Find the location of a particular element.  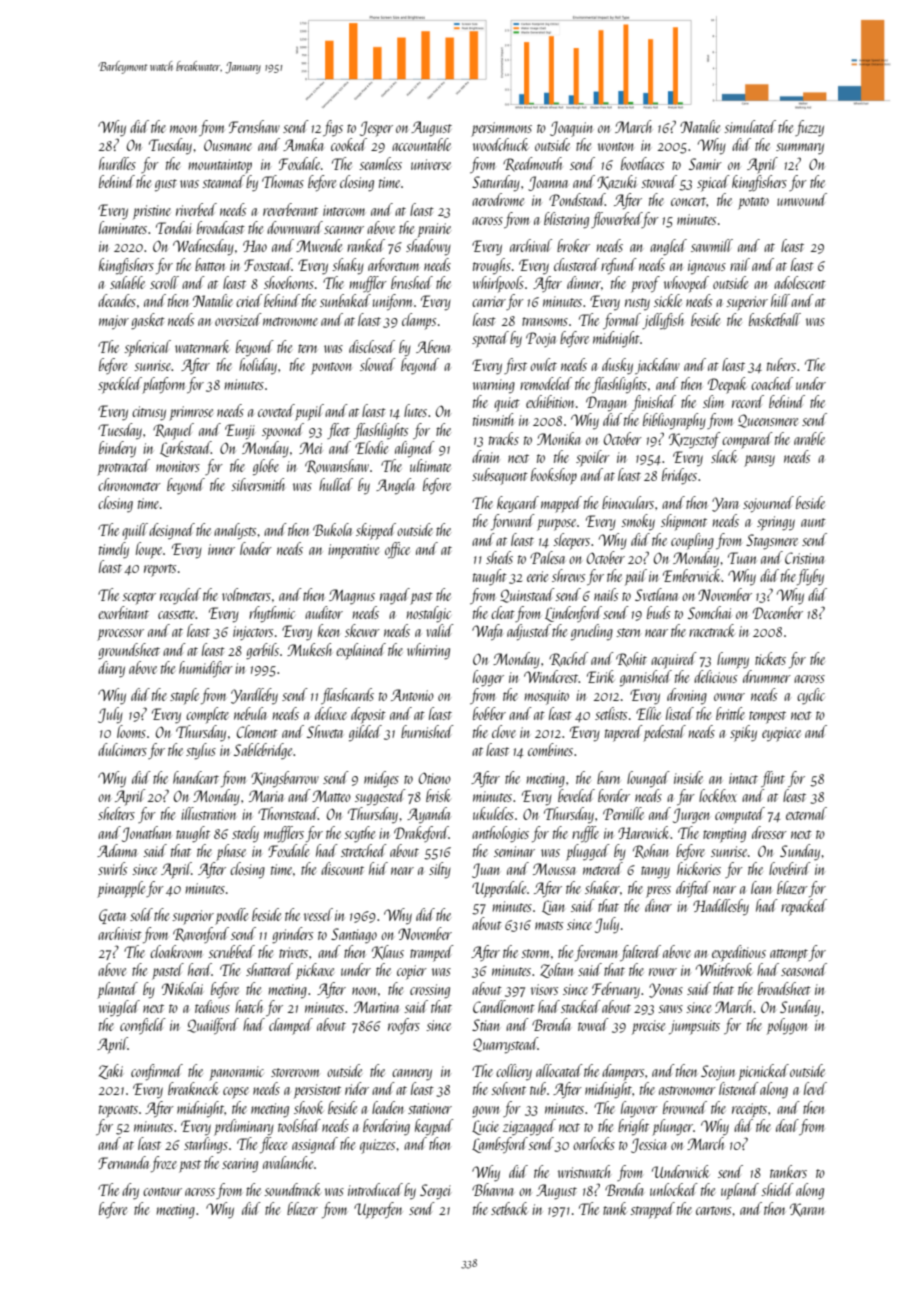

pineapple is located at coordinates (121, 889).
